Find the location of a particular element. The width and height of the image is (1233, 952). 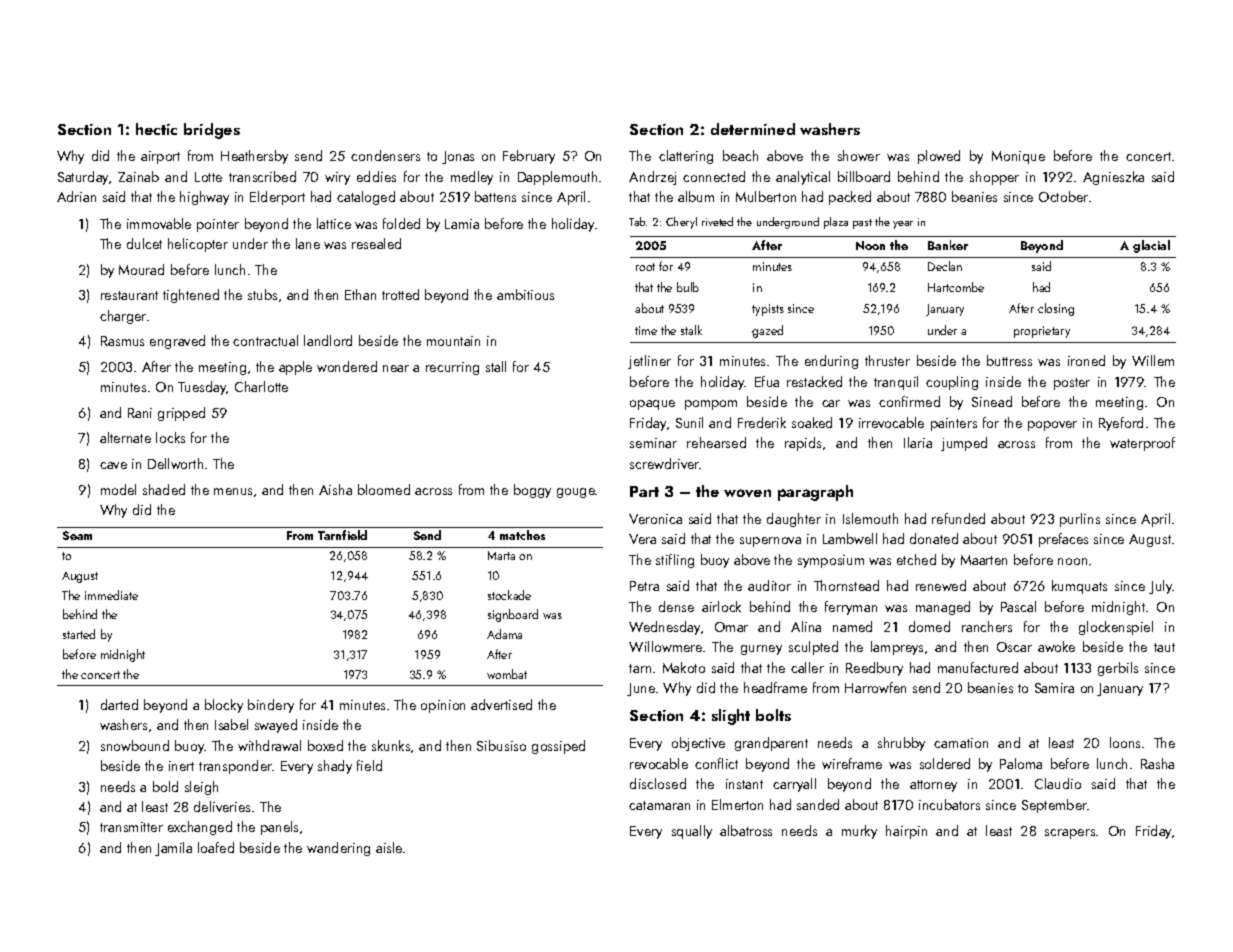

manufactured is located at coordinates (978, 667).
